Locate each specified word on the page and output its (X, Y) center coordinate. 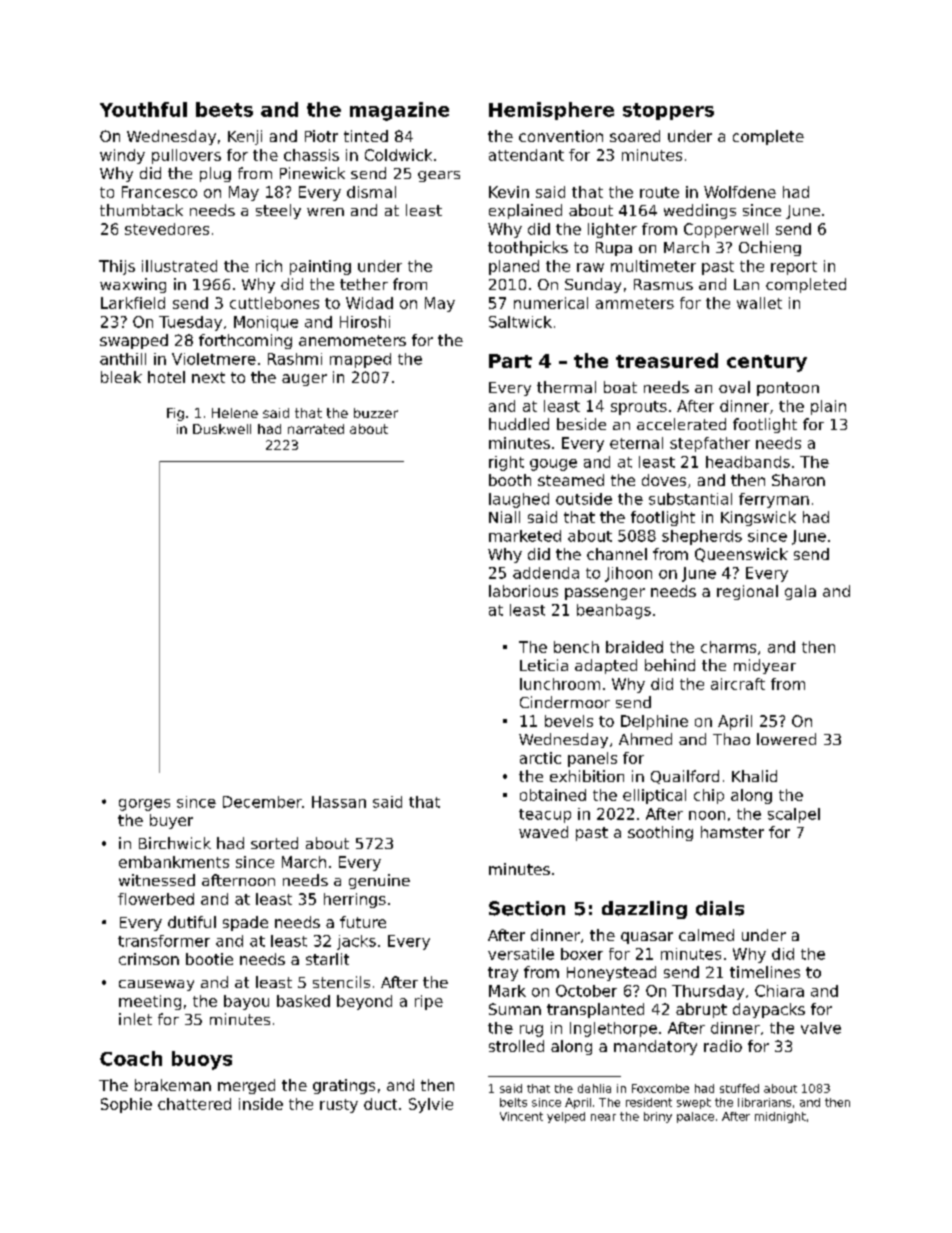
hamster (732, 832)
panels (592, 759)
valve (821, 1028)
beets (224, 109)
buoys (202, 1060)
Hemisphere (551, 111)
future (363, 922)
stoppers (668, 111)
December (262, 802)
